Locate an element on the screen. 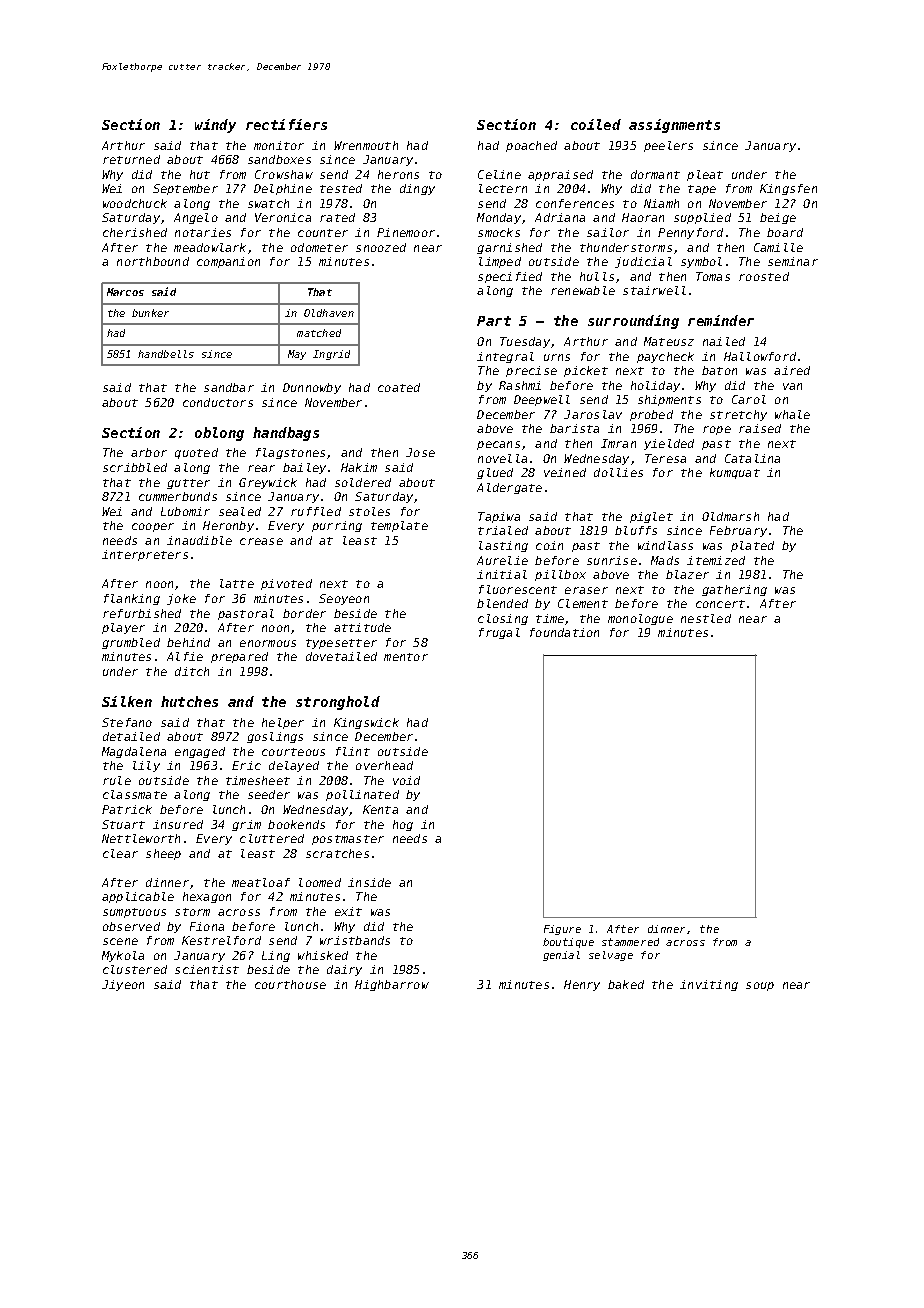 The width and height of the screenshot is (924, 1308). rectifiers is located at coordinates (286, 124).
